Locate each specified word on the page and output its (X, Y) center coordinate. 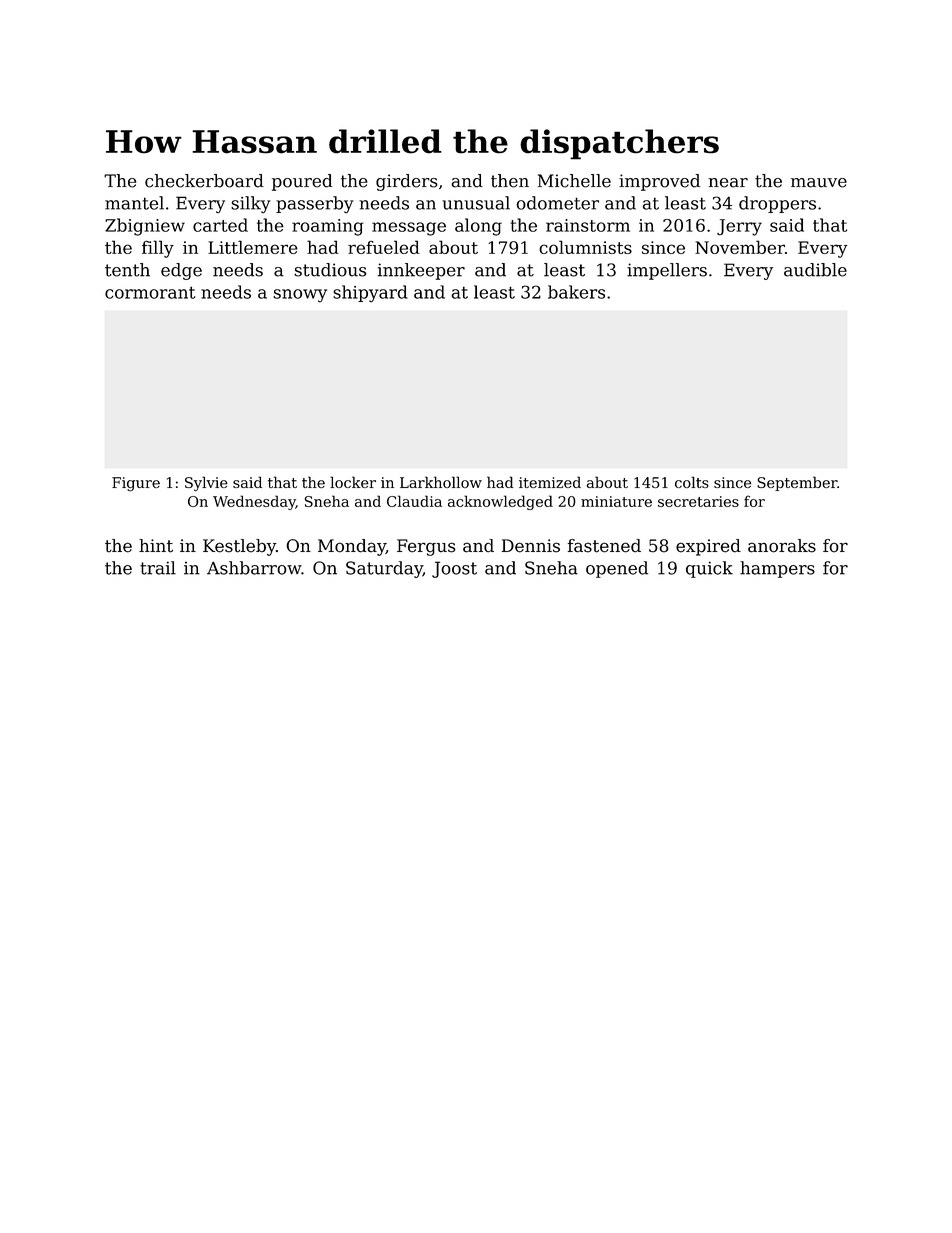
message (409, 229)
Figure (136, 484)
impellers (667, 271)
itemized (550, 482)
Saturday (384, 569)
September (797, 483)
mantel (134, 203)
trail (158, 568)
